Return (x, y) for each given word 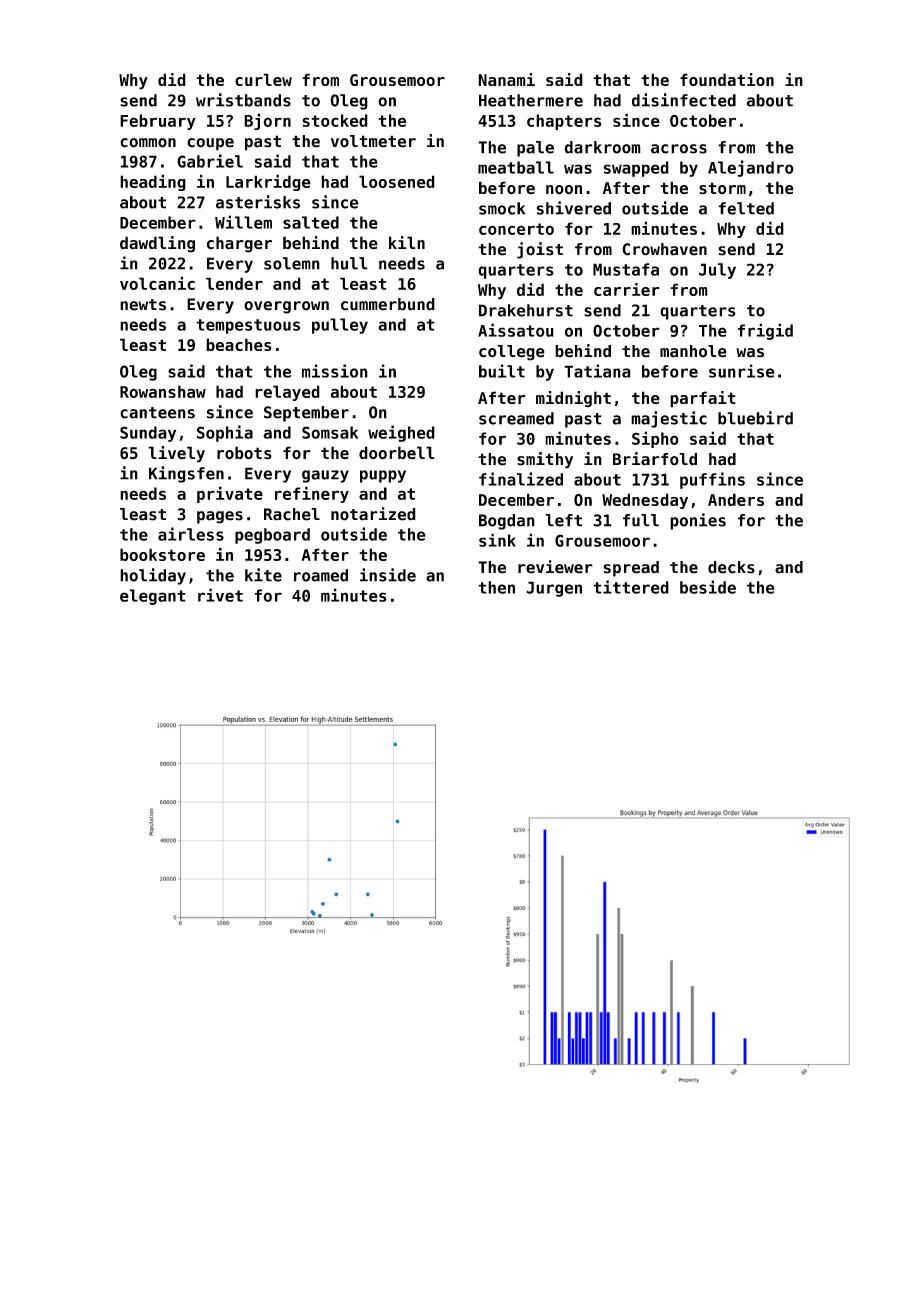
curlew (263, 79)
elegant (153, 597)
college (512, 353)
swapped (636, 169)
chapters (564, 122)
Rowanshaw (163, 391)
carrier (627, 289)
